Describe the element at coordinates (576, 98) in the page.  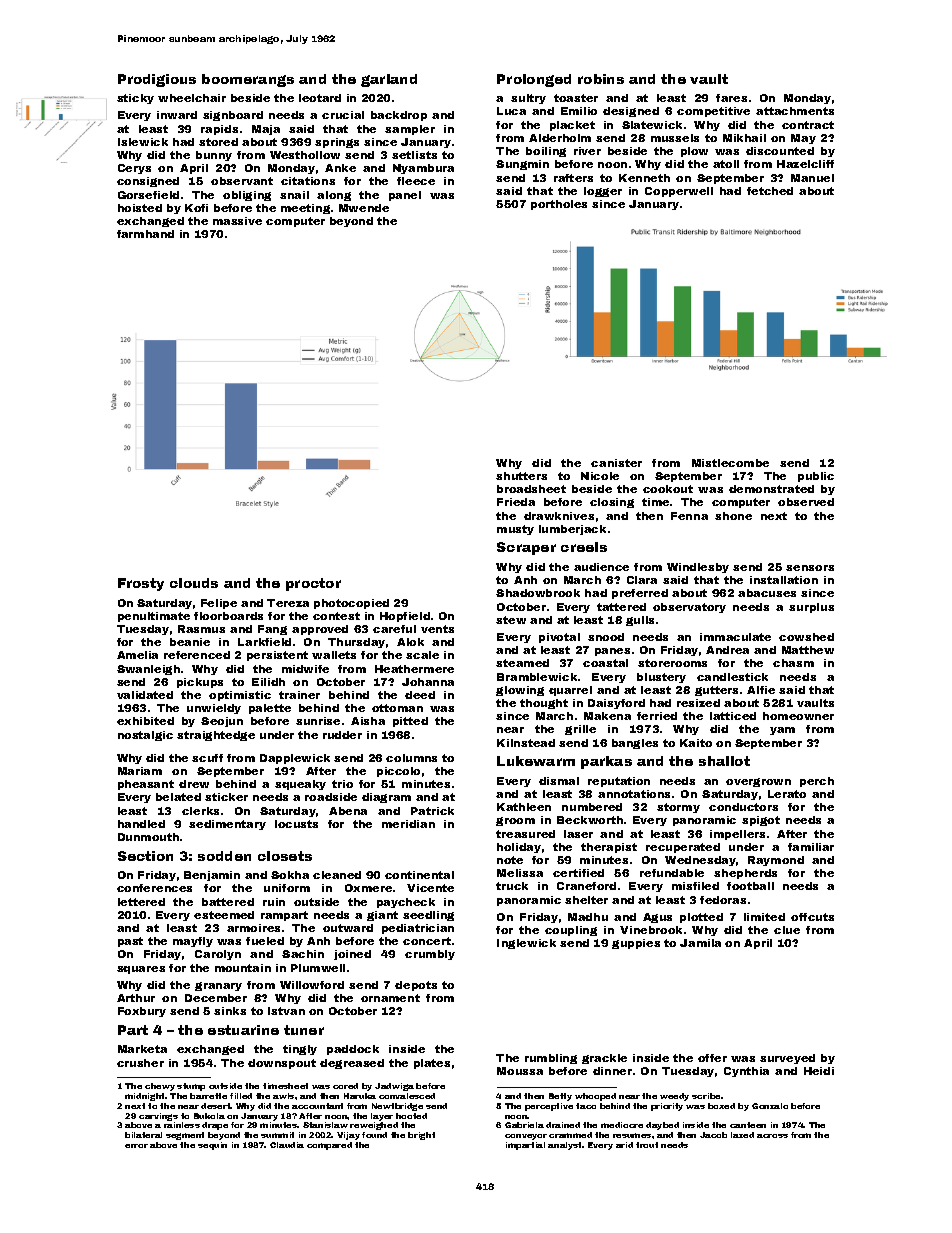
I see `toaster` at that location.
